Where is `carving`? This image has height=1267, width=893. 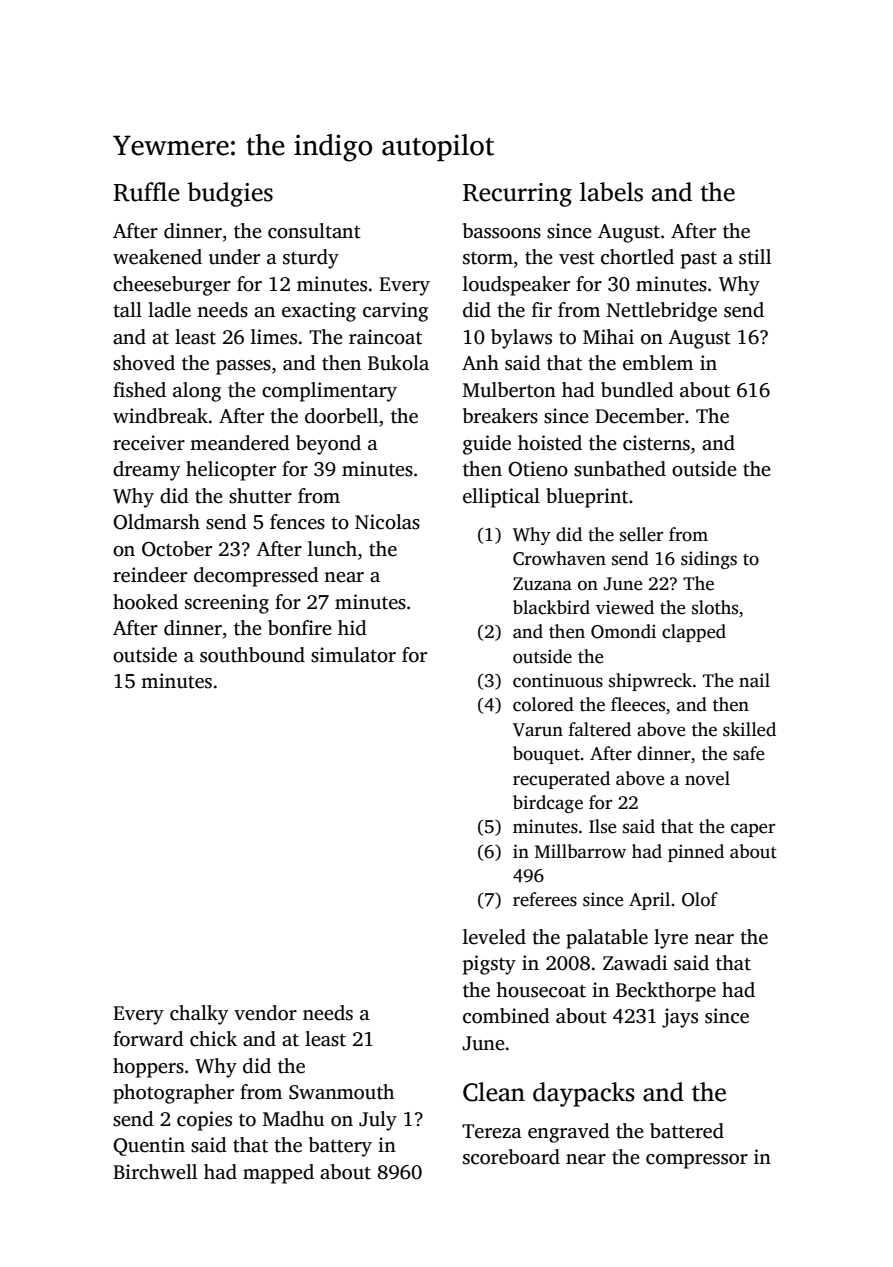 carving is located at coordinates (395, 312).
